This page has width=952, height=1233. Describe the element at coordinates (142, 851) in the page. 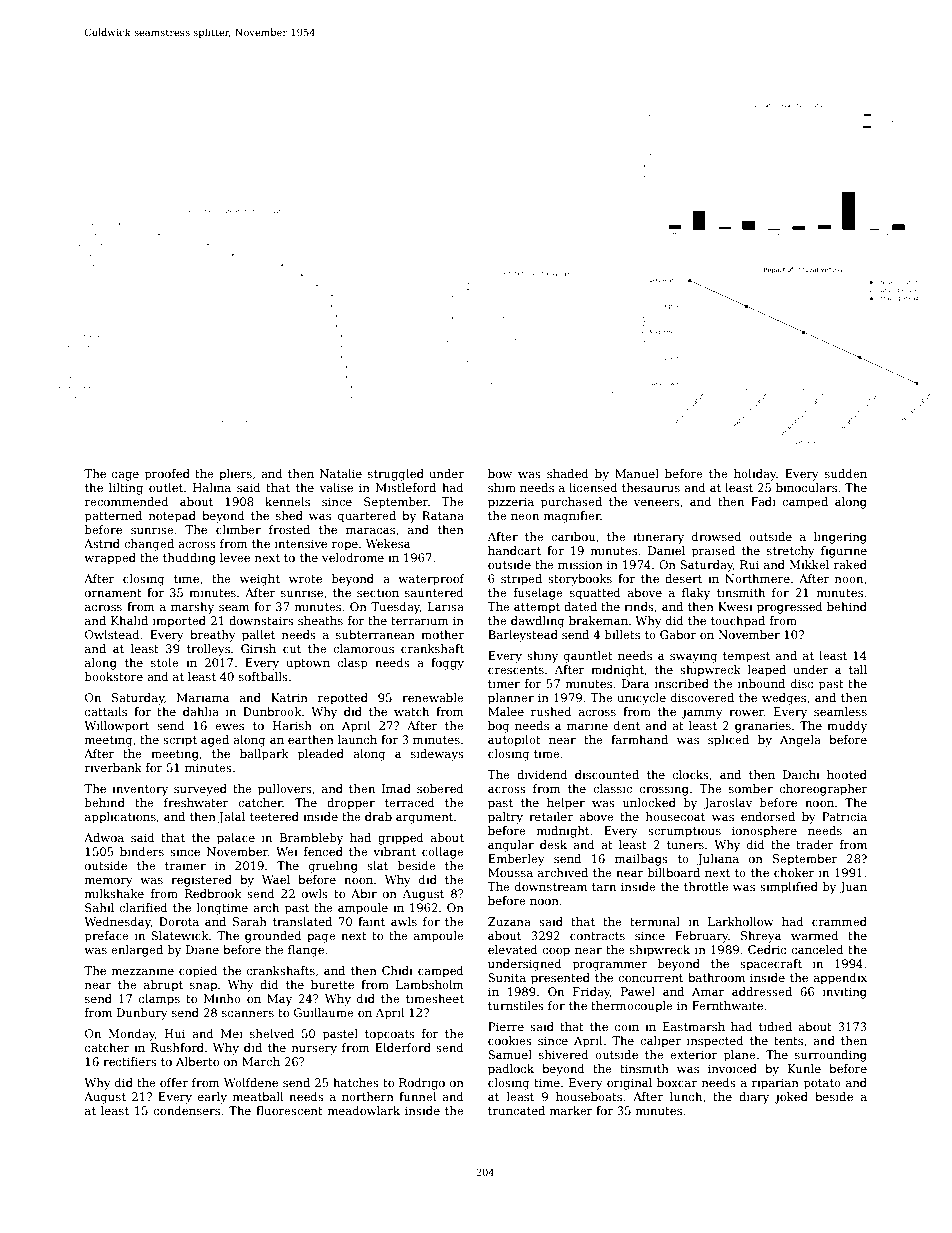

I see `binders` at that location.
